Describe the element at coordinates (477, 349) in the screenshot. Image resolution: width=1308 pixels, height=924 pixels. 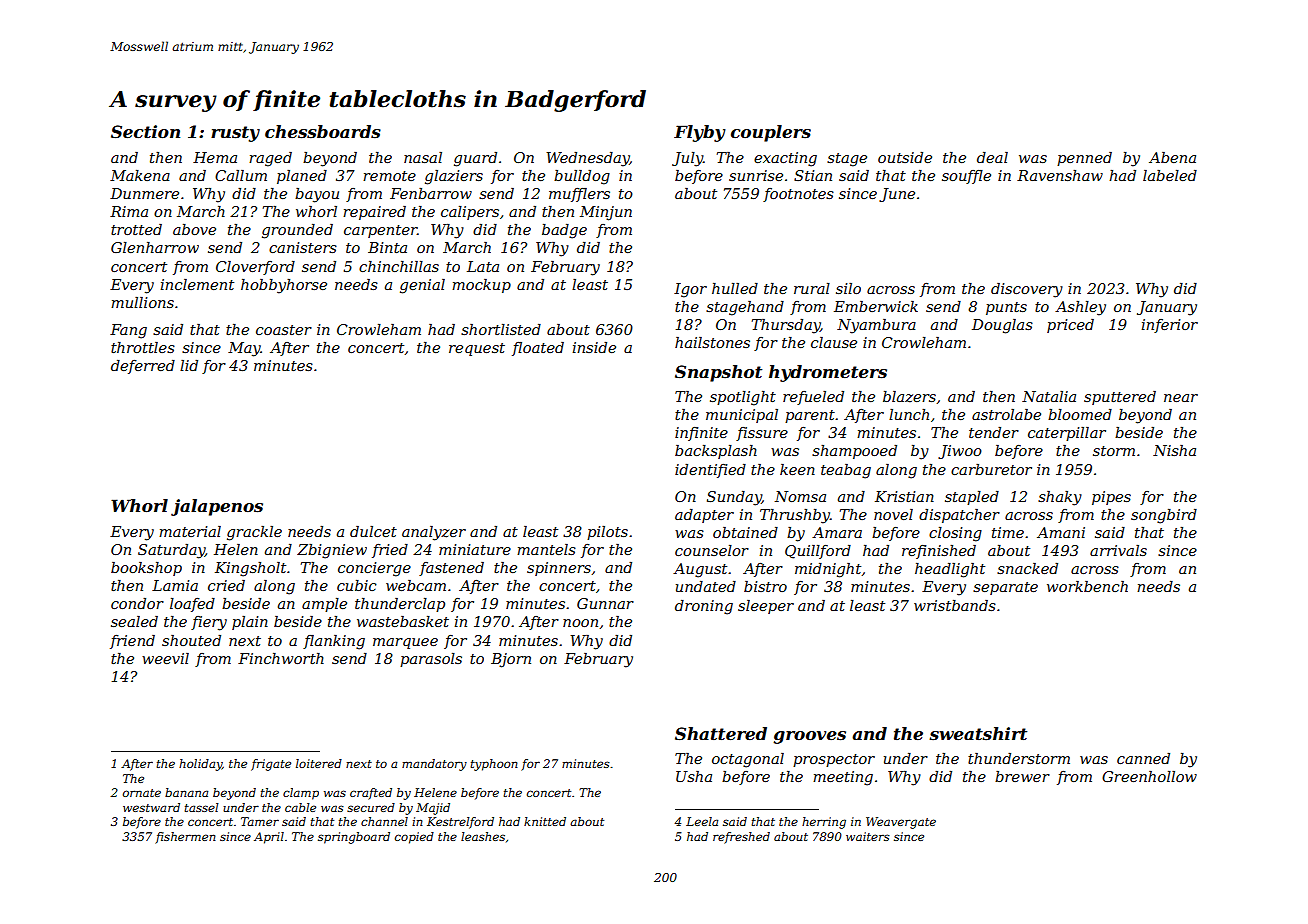
I see `request` at that location.
